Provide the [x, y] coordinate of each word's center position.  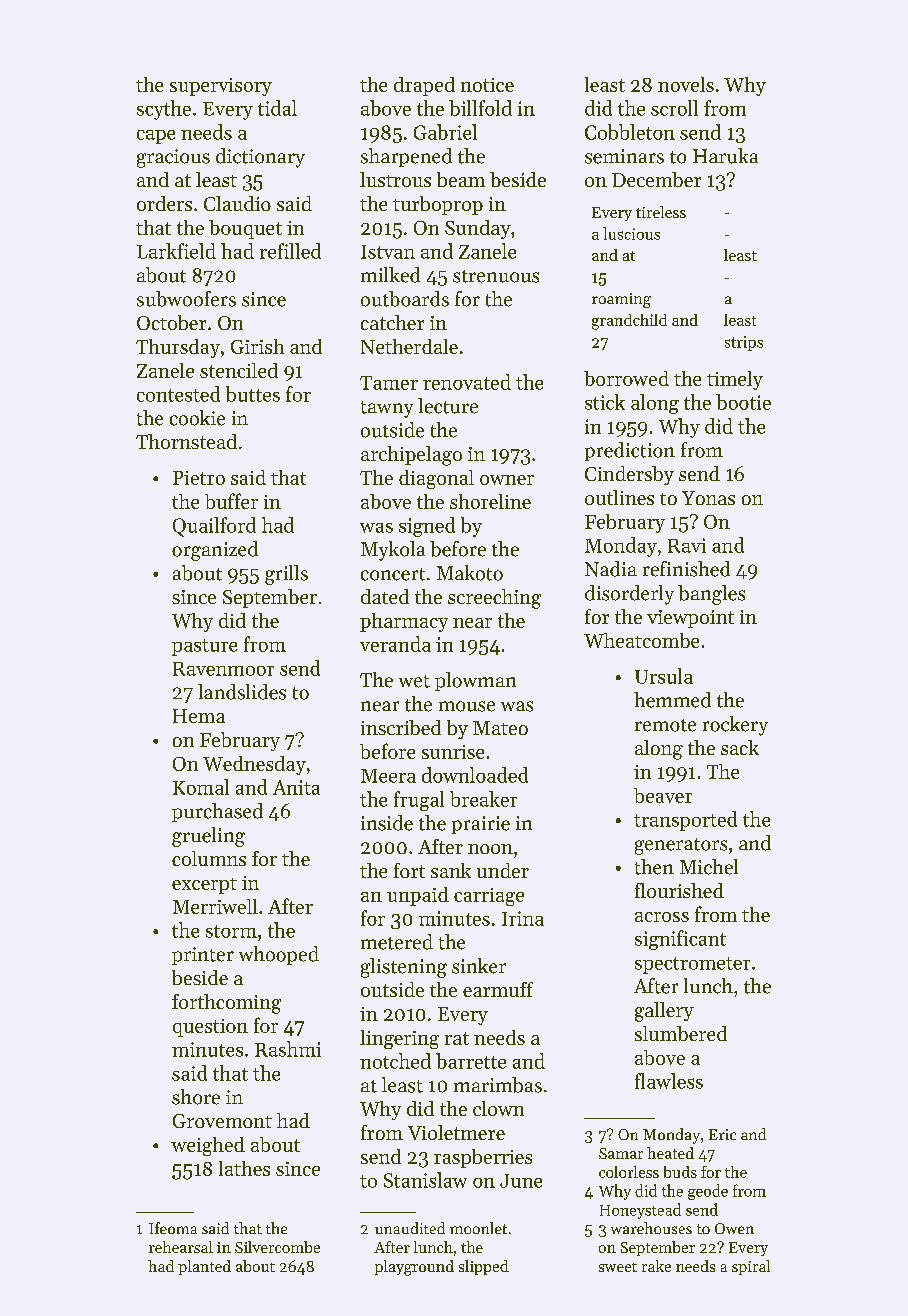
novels [686, 84]
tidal [277, 108]
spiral [751, 1267]
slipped [484, 1267]
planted [204, 1267]
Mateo [500, 728]
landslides [242, 692]
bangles [711, 595]
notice [487, 85]
